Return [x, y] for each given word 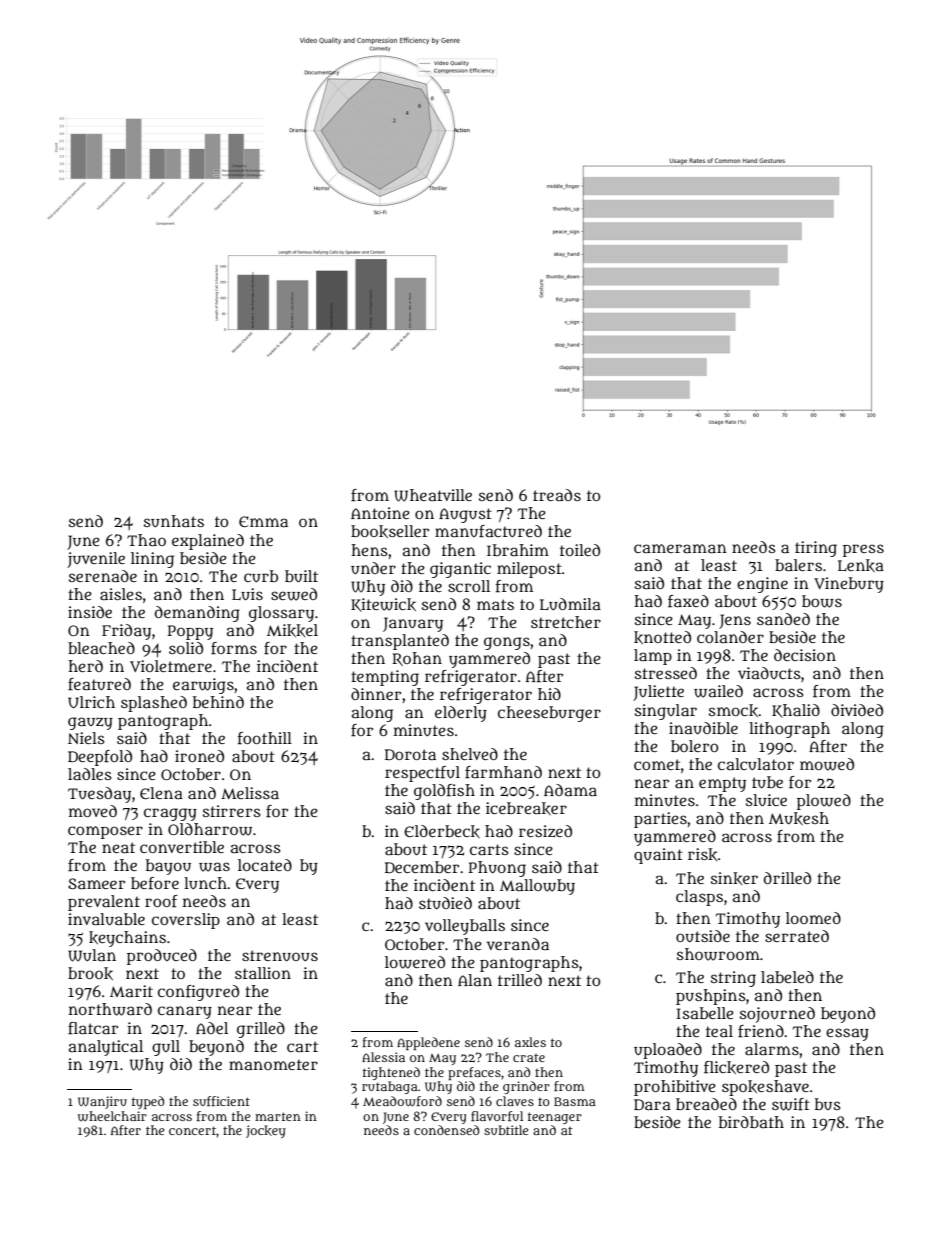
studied [445, 903]
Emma [263, 521]
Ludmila [570, 604]
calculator [756, 764]
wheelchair [112, 1116]
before [155, 883]
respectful [422, 774]
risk [702, 854]
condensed [446, 1130]
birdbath [751, 1122]
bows [822, 601]
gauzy [90, 723]
